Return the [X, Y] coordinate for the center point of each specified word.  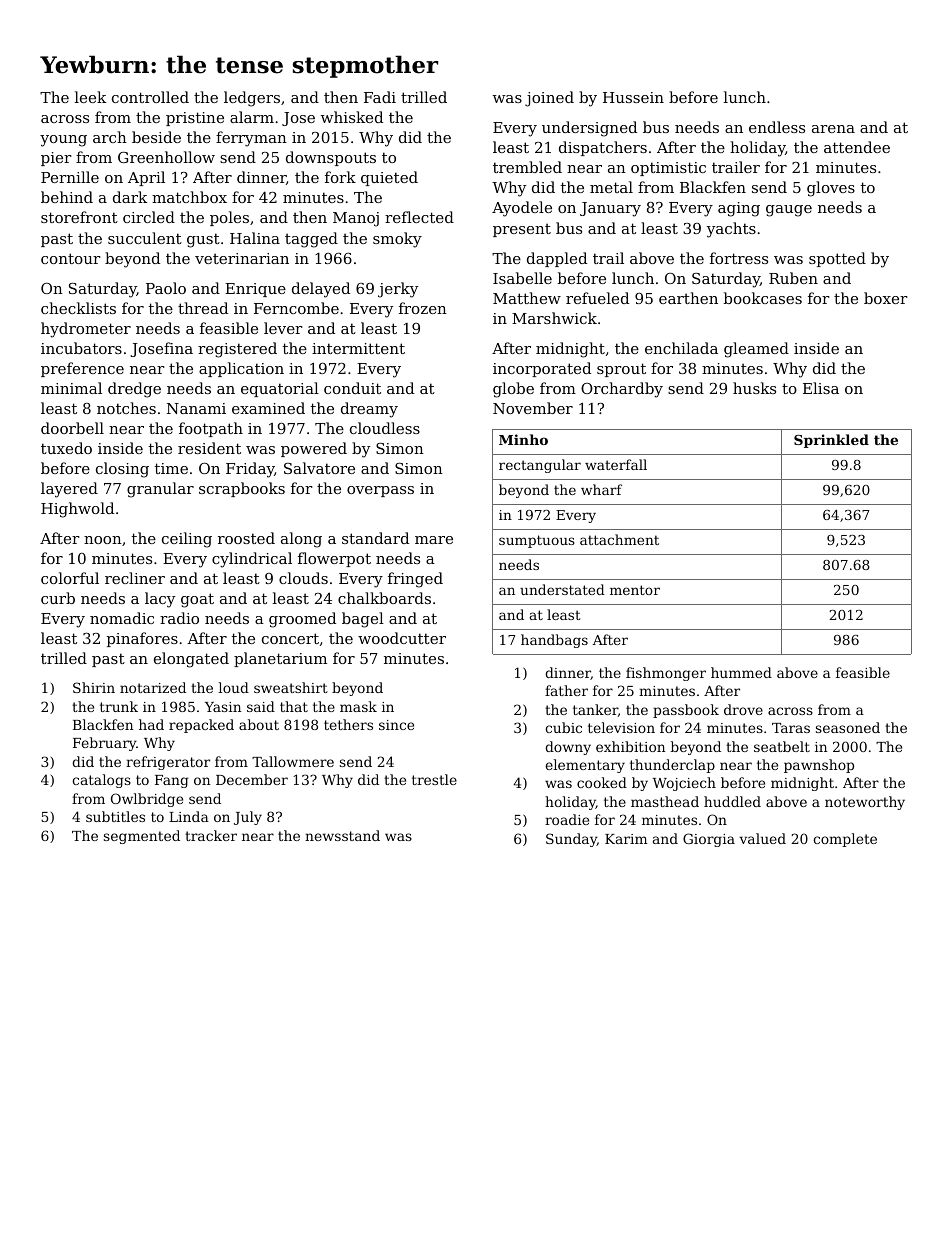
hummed [741, 672]
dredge [134, 390]
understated [562, 589]
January [610, 209]
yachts [731, 230]
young [63, 141]
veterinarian [242, 258]
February [105, 744]
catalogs [101, 781]
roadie [567, 819]
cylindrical [252, 560]
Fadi [380, 97]
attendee [857, 147]
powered [314, 449]
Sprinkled [831, 441]
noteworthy [865, 803]
